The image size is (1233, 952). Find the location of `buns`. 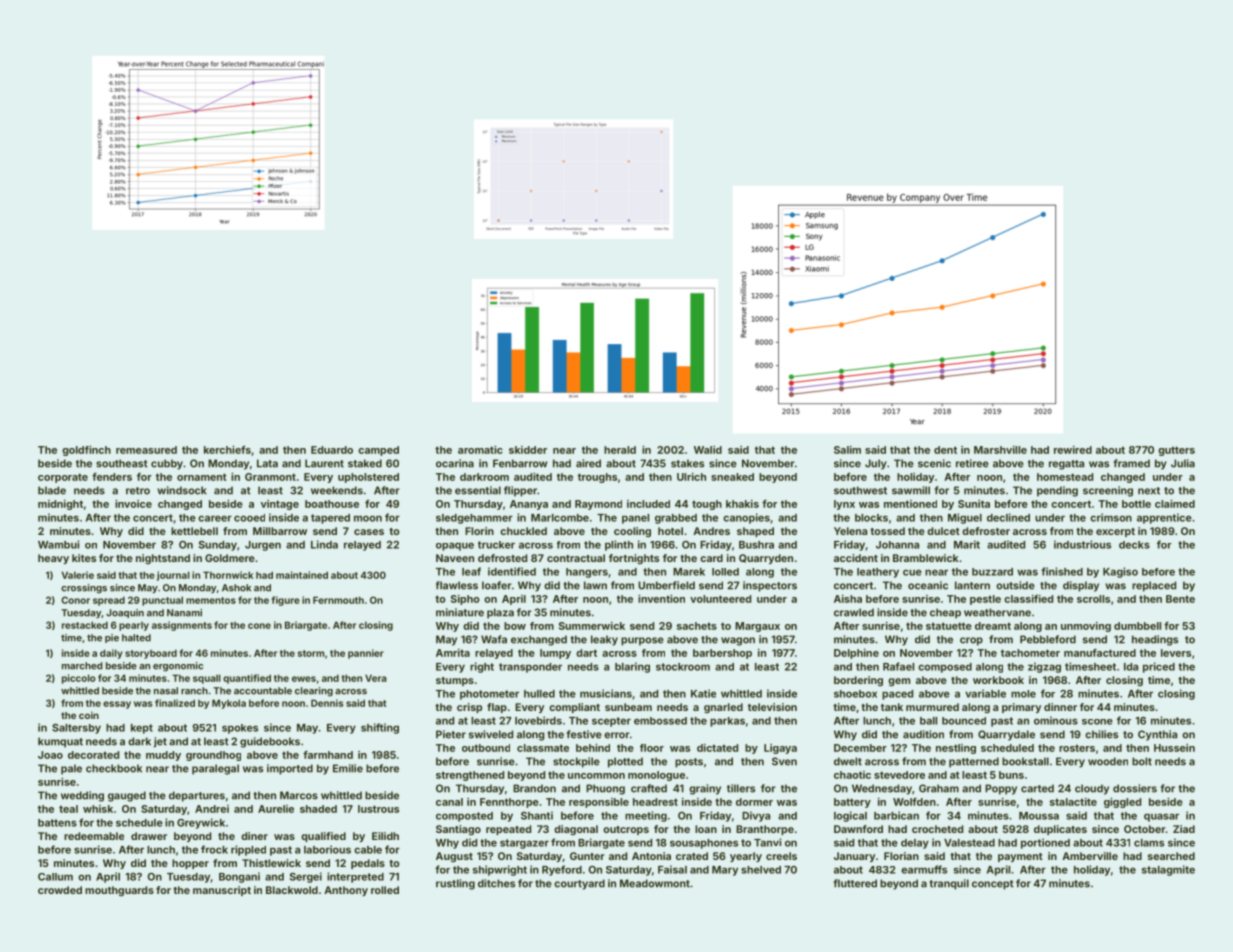

buns is located at coordinates (1011, 775).
